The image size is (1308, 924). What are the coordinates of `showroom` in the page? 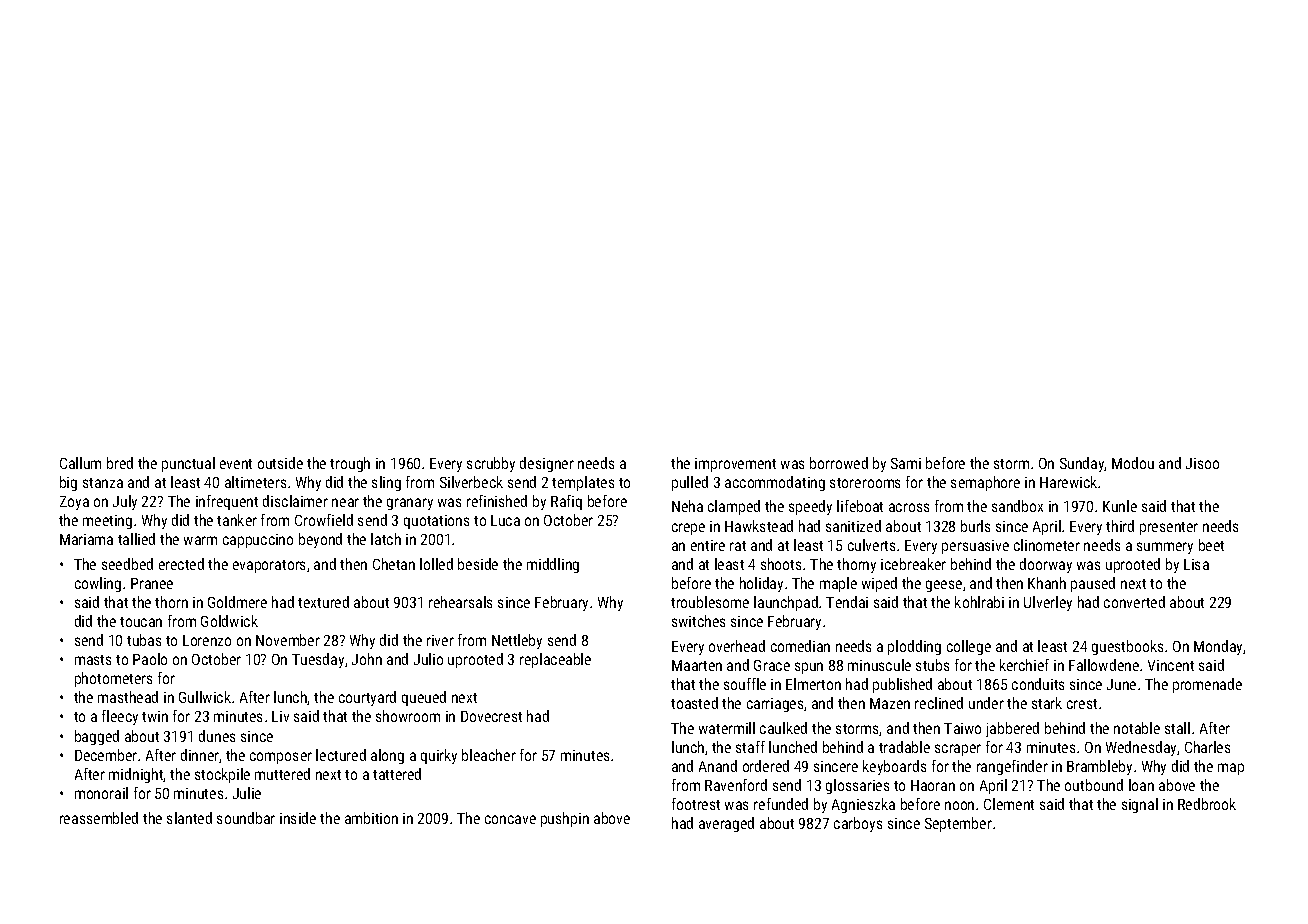 It's located at (408, 716).
